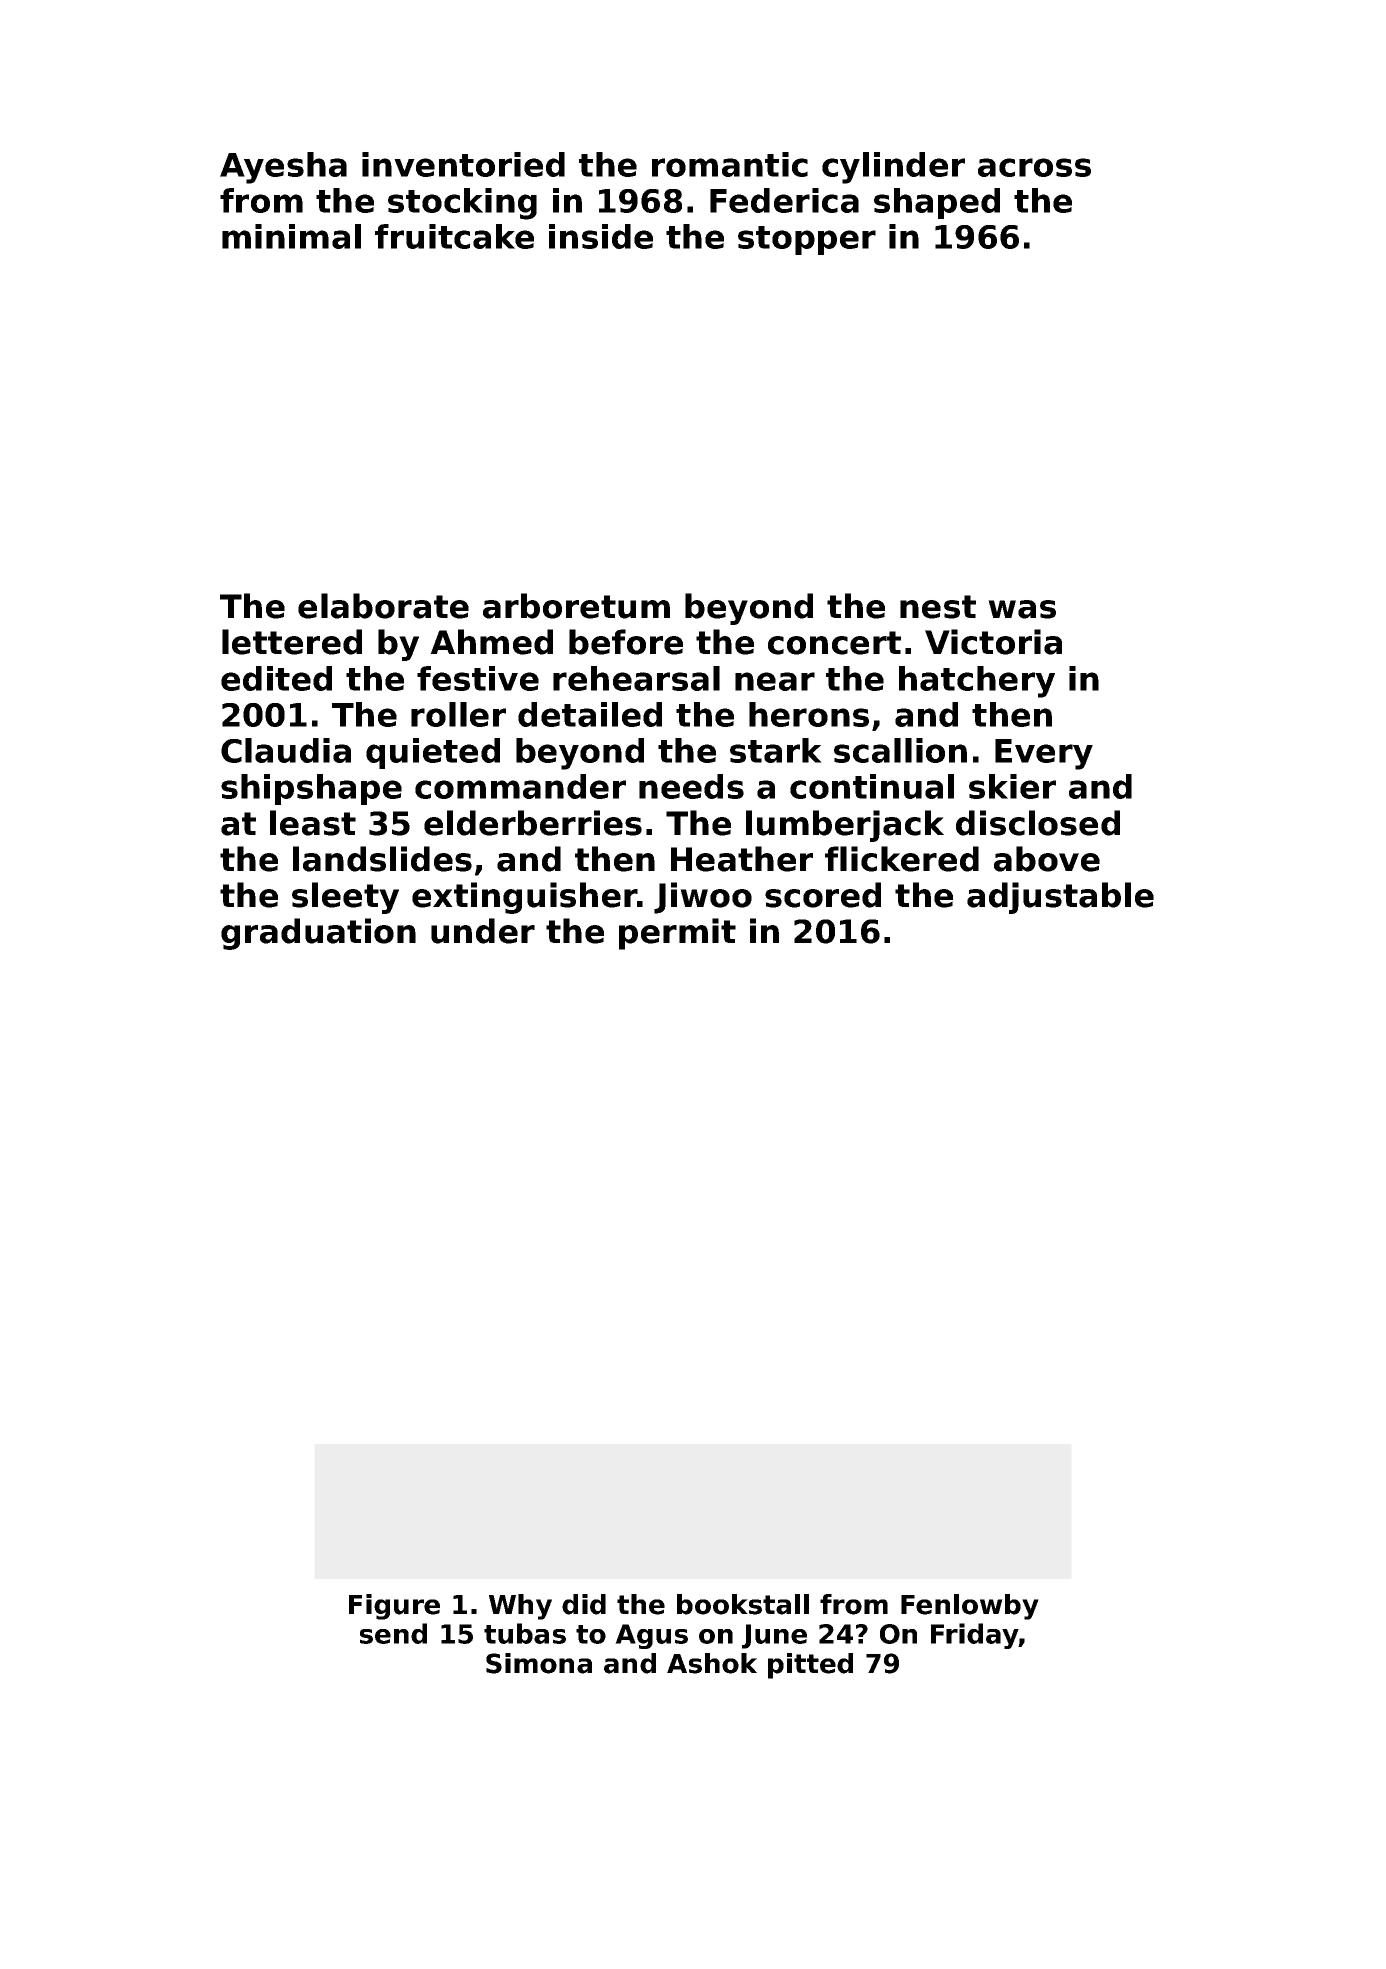  I want to click on across, so click(1034, 167).
